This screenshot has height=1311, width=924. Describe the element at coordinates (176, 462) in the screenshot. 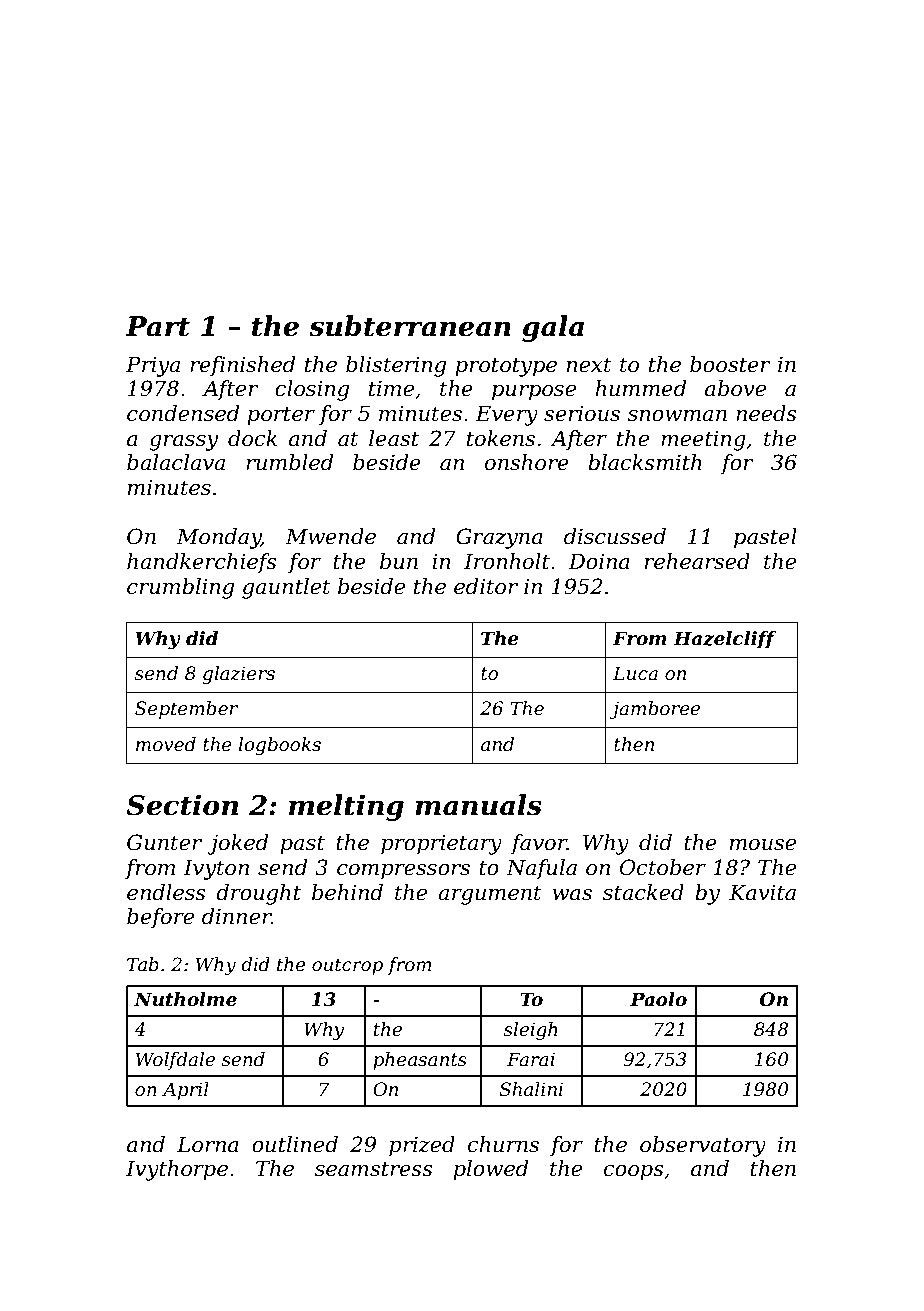

I see `balaclava` at that location.
